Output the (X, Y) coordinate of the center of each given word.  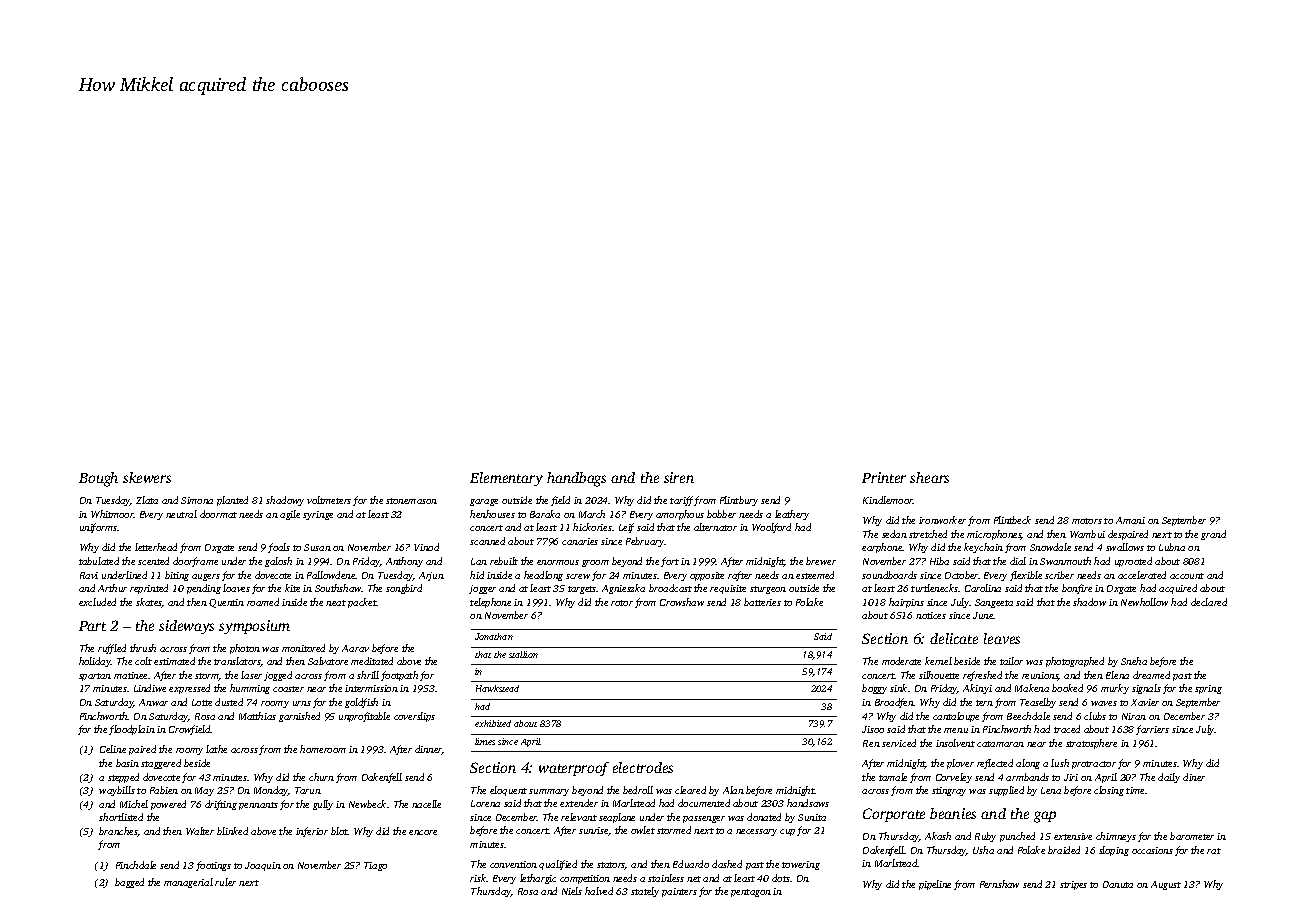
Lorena (485, 803)
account (1187, 576)
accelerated (1142, 575)
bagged (129, 883)
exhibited (493, 723)
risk (478, 878)
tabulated (99, 561)
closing (1109, 791)
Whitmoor (112, 514)
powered (168, 805)
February (645, 542)
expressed (189, 689)
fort (670, 562)
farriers (1152, 730)
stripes (1073, 885)
